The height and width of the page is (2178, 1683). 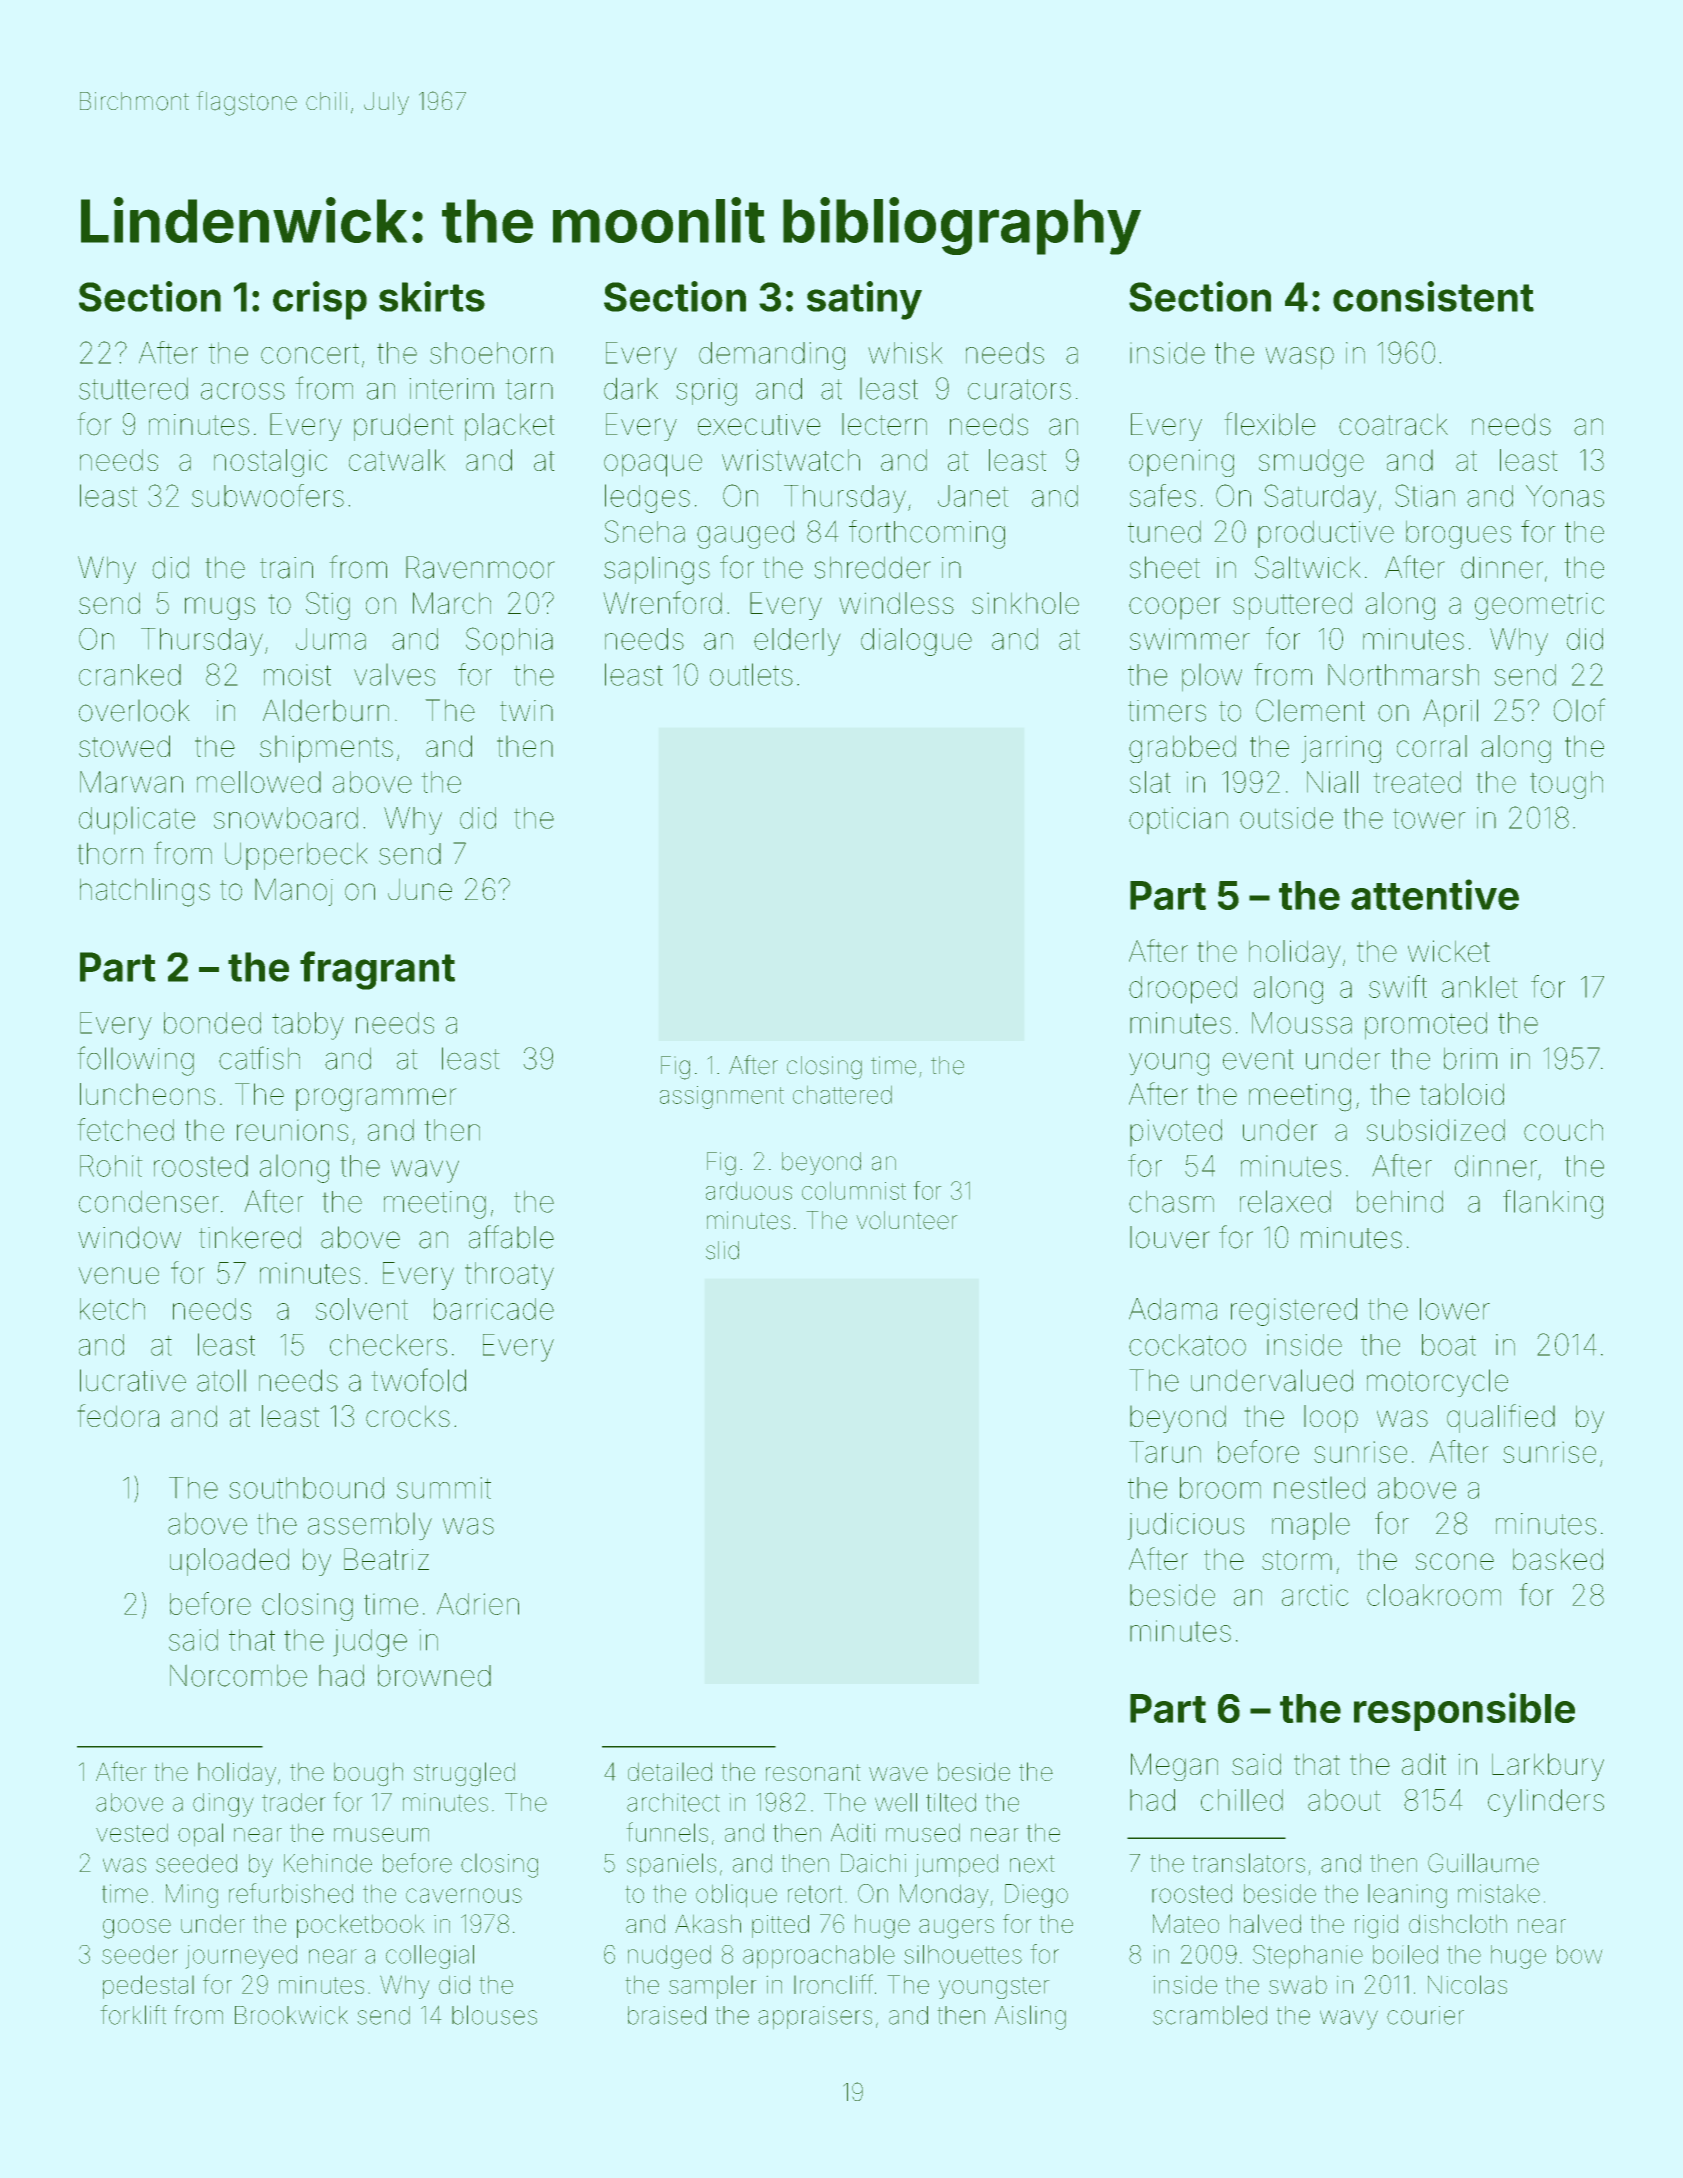 I want to click on summit, so click(x=444, y=1488).
